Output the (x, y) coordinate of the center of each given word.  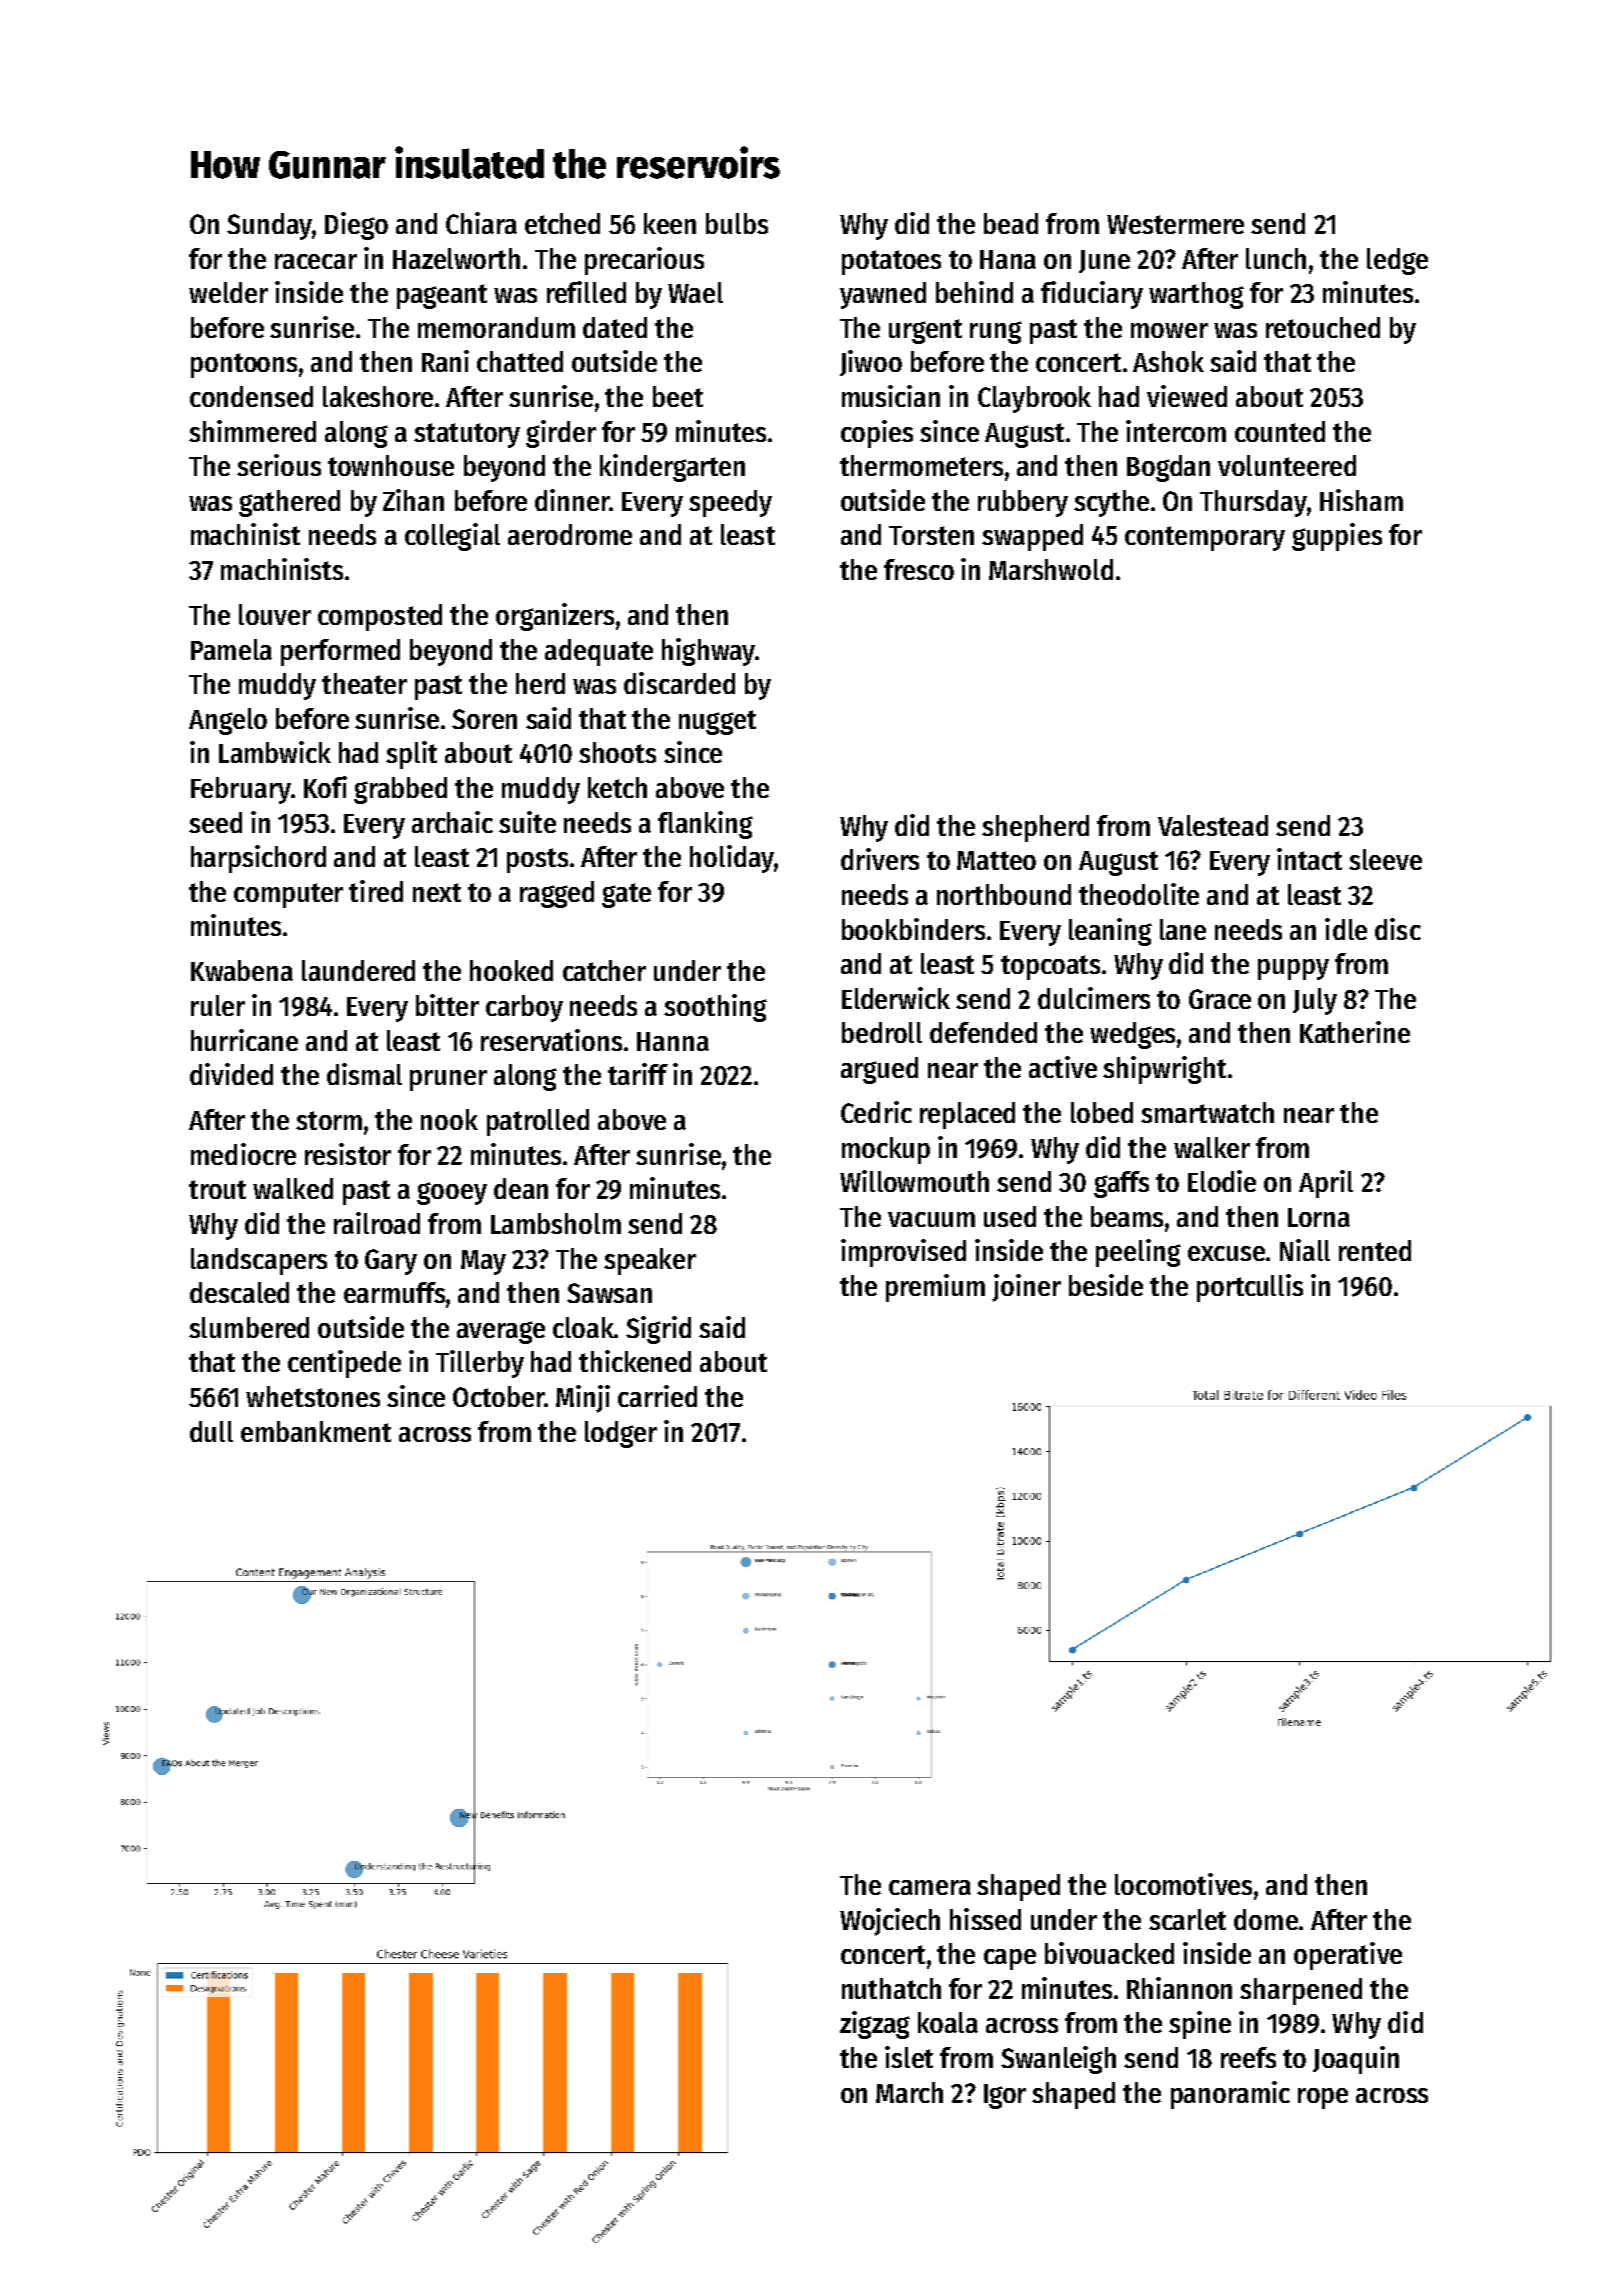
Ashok (1168, 361)
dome (1266, 1919)
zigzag (875, 2025)
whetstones (313, 1396)
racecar (316, 261)
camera (930, 1887)
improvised (903, 1253)
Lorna (1319, 1217)
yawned (883, 295)
